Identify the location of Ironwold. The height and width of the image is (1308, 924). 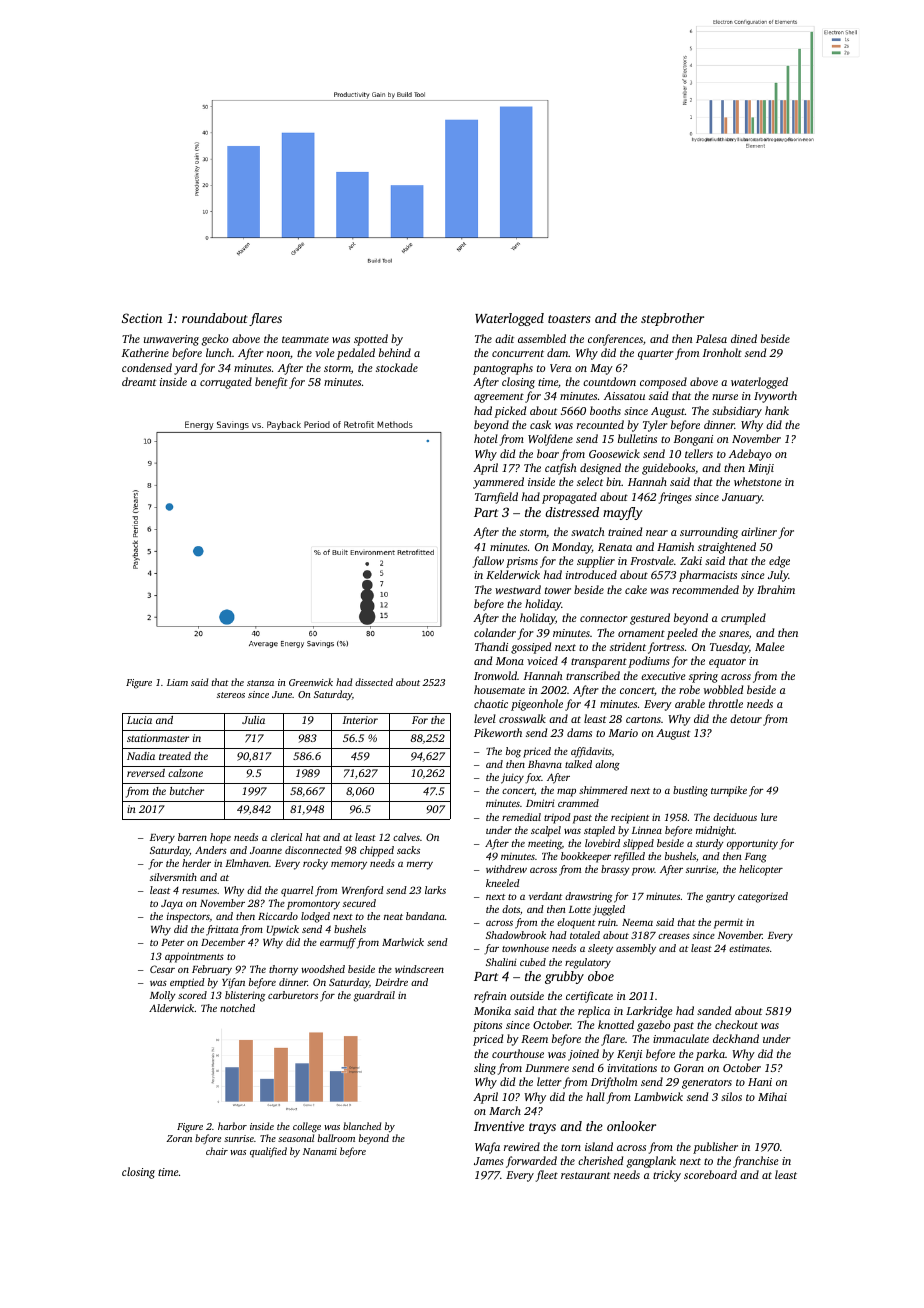
(495, 675).
